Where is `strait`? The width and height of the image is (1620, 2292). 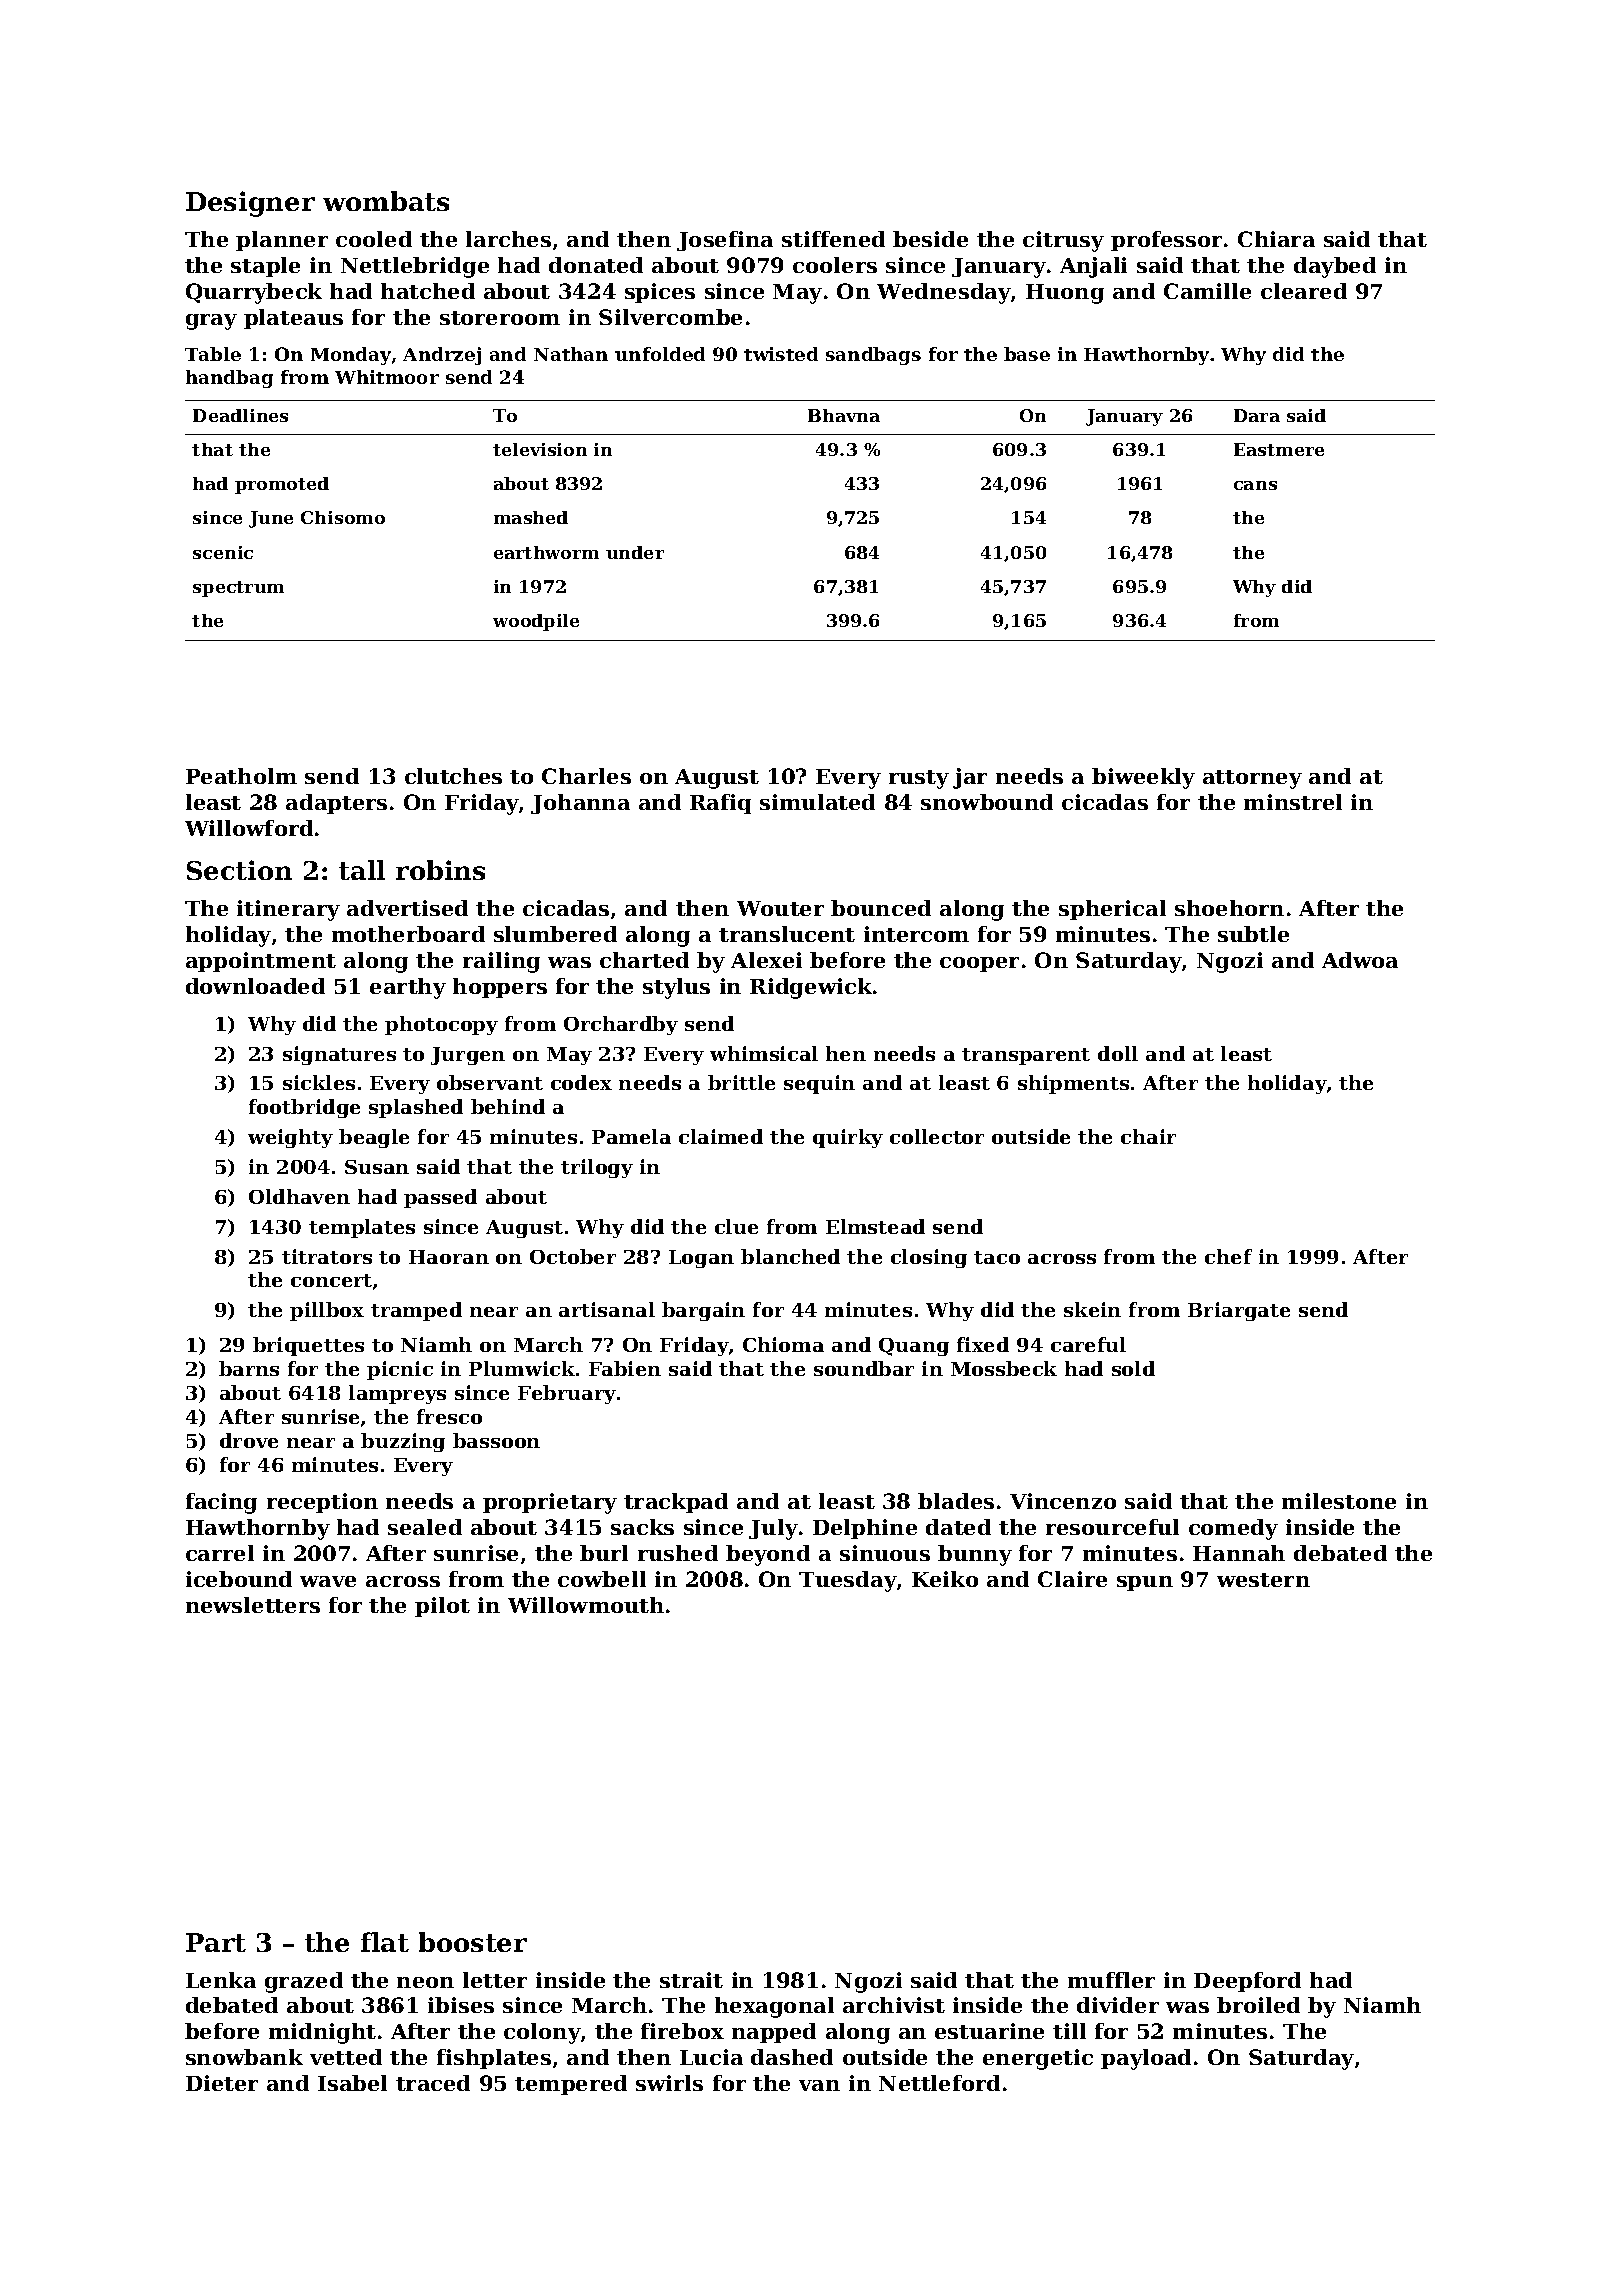
strait is located at coordinates (691, 1980).
